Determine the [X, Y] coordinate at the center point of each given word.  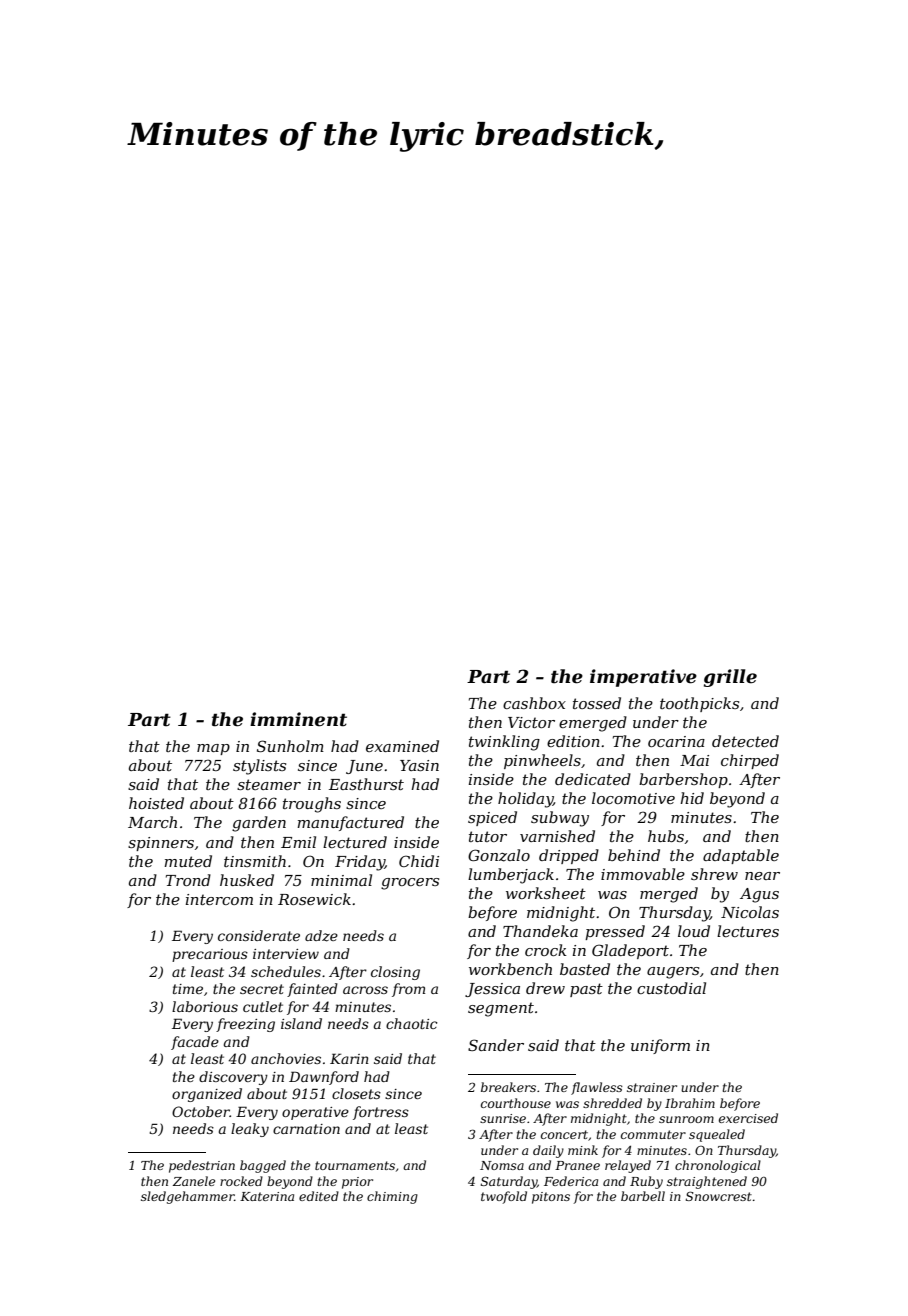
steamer [269, 784]
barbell [643, 1196]
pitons [551, 1198]
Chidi [419, 861]
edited [319, 1196]
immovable [643, 874]
